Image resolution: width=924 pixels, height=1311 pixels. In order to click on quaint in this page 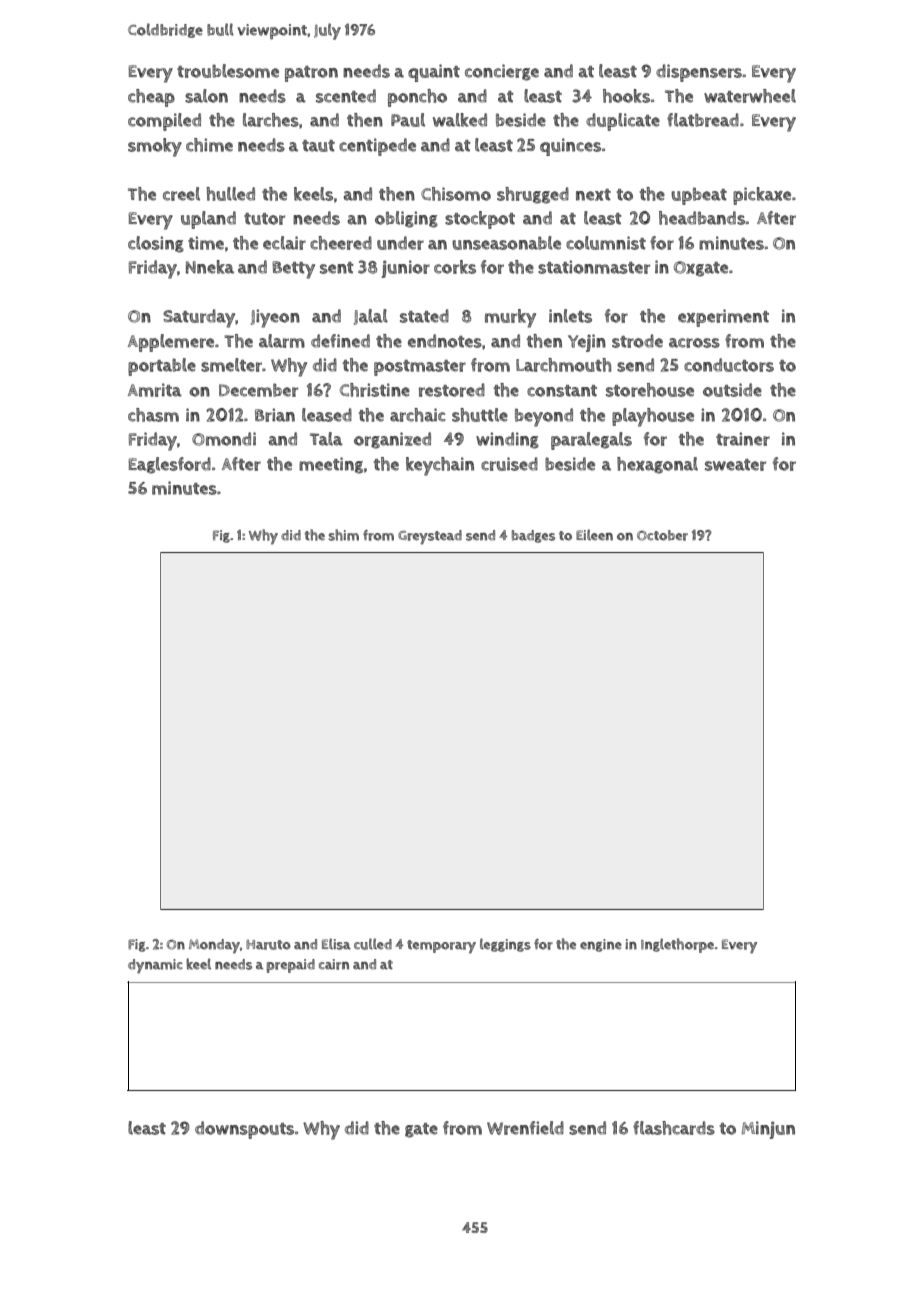, I will do `click(434, 73)`.
